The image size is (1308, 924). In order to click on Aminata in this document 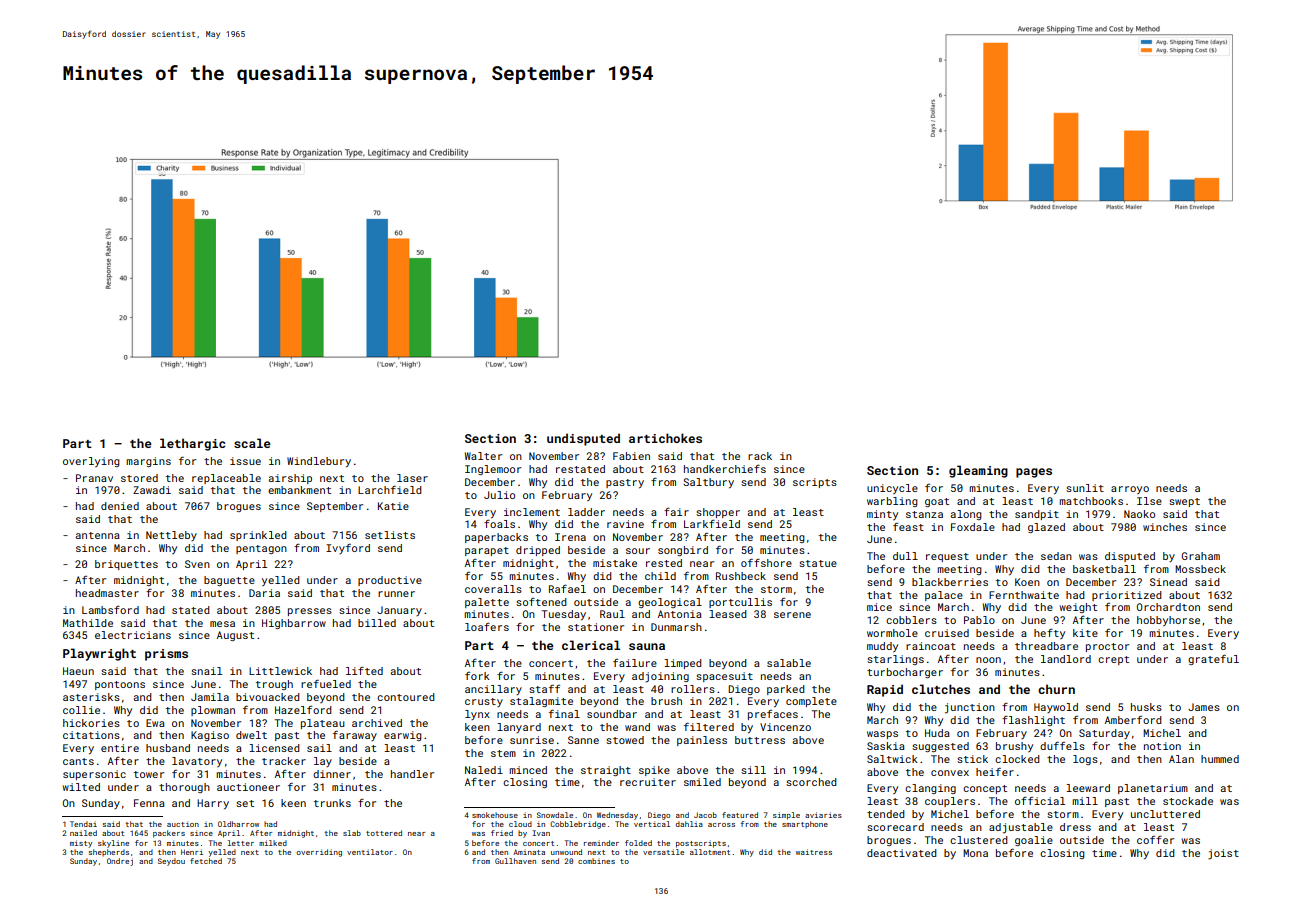, I will do `click(529, 852)`.
